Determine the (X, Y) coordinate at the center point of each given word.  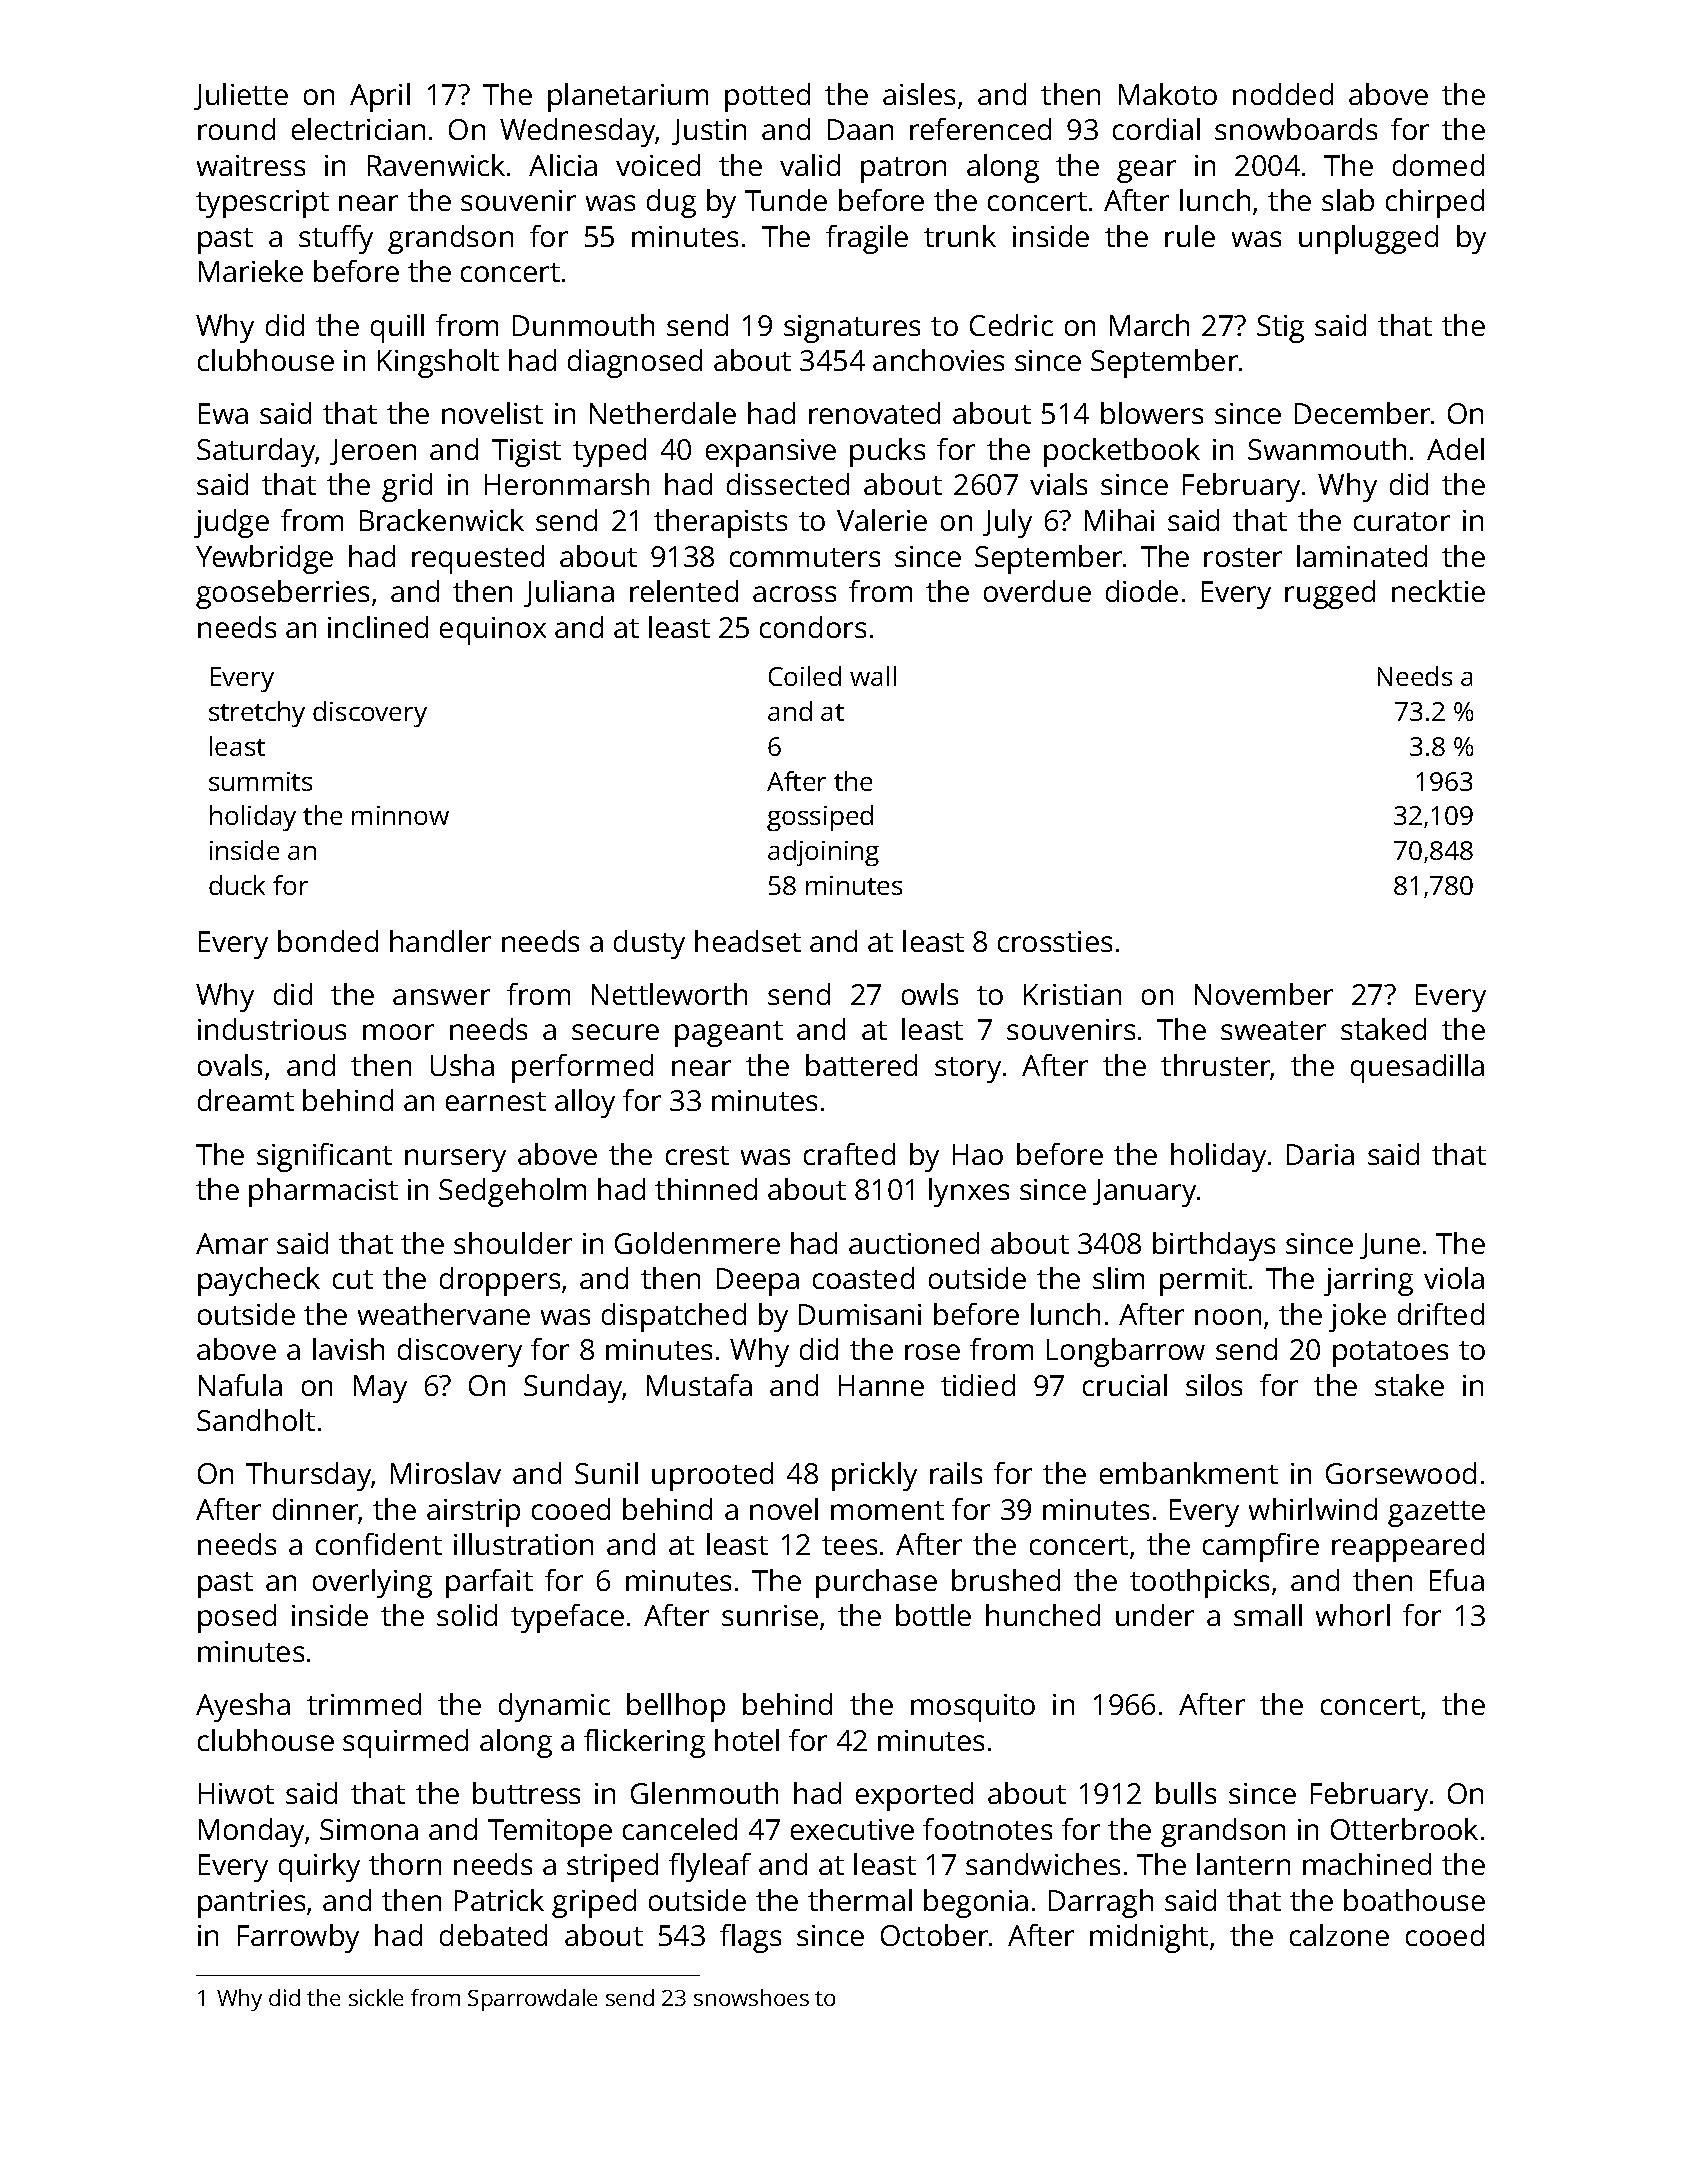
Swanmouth (1327, 449)
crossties (1055, 941)
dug (671, 203)
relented (684, 591)
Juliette (241, 96)
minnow (400, 815)
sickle (376, 1997)
